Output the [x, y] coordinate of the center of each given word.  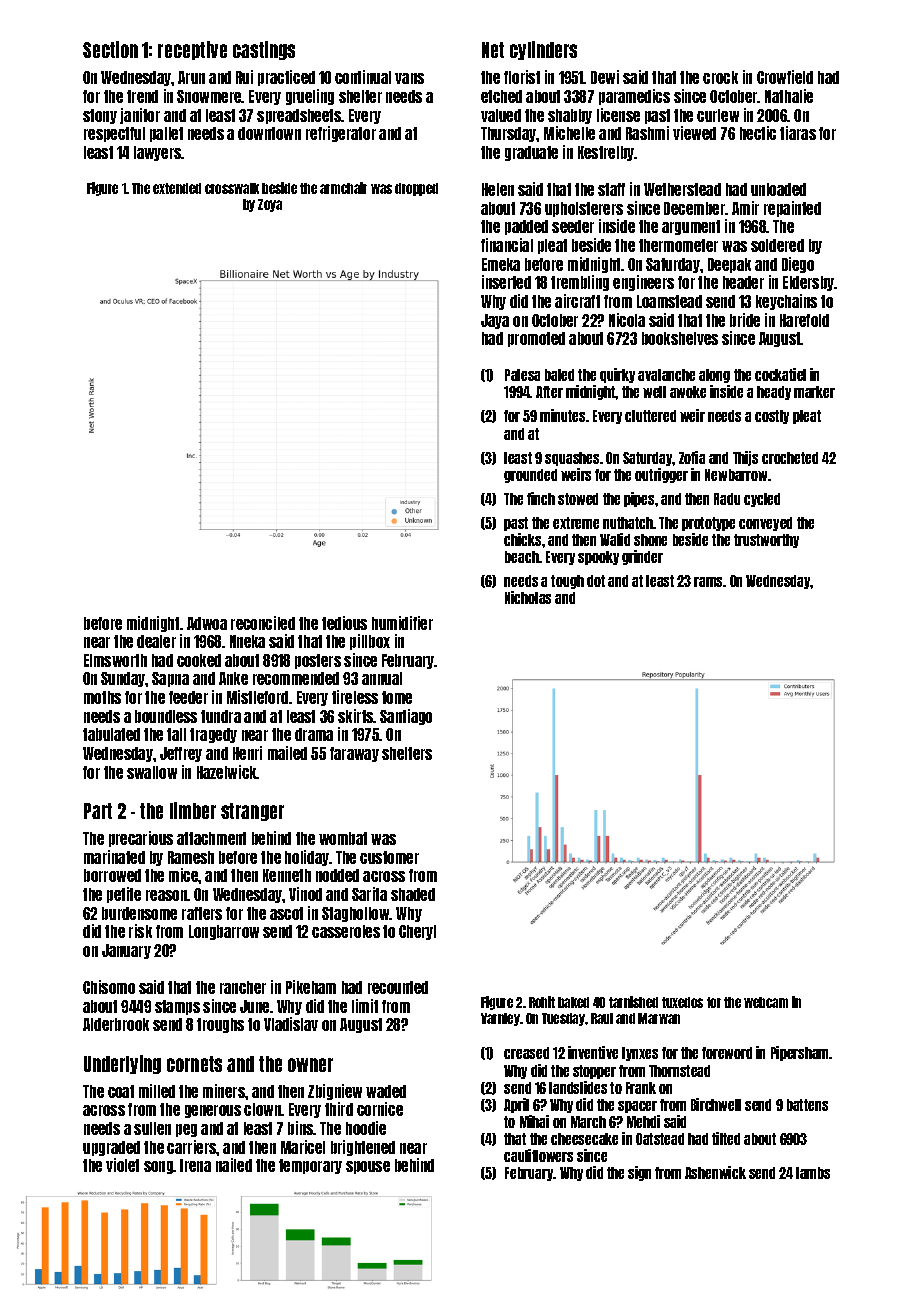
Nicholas [528, 597]
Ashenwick [715, 1172]
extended [177, 188]
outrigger [661, 475]
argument [691, 227]
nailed [234, 1165]
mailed [287, 753]
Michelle [569, 133]
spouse [368, 1167]
